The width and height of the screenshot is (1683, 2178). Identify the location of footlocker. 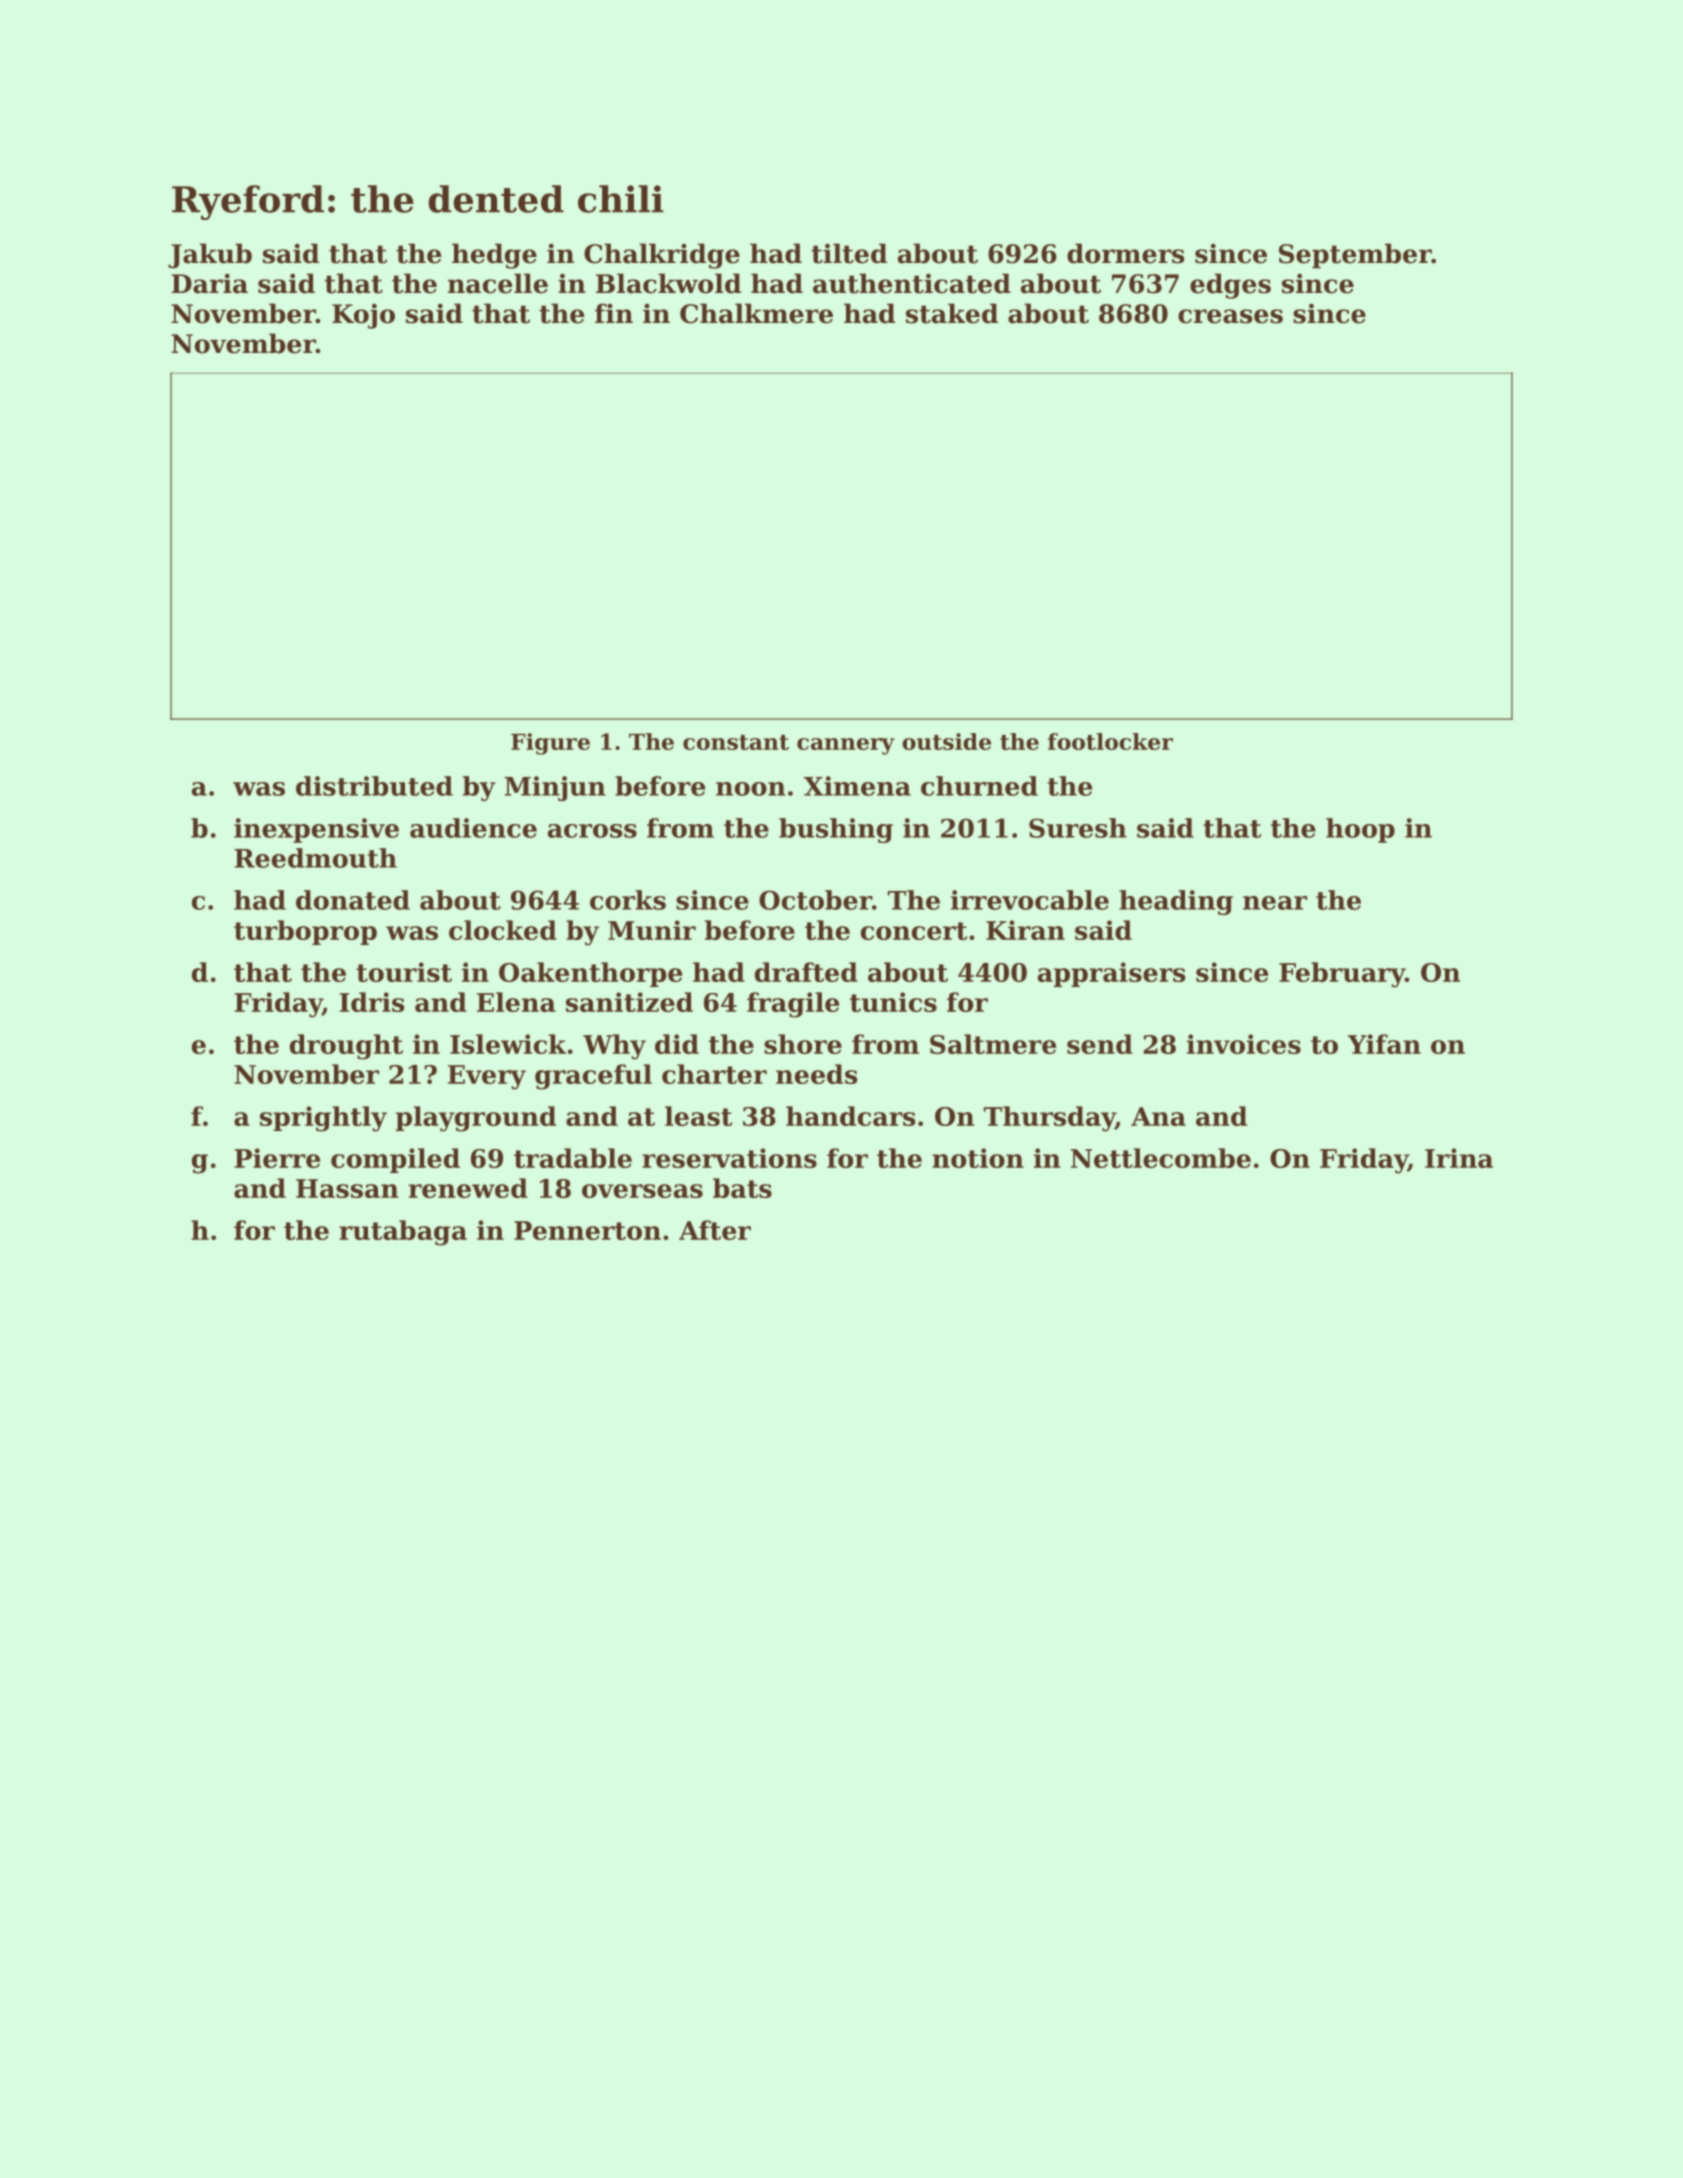
(1110, 741).
